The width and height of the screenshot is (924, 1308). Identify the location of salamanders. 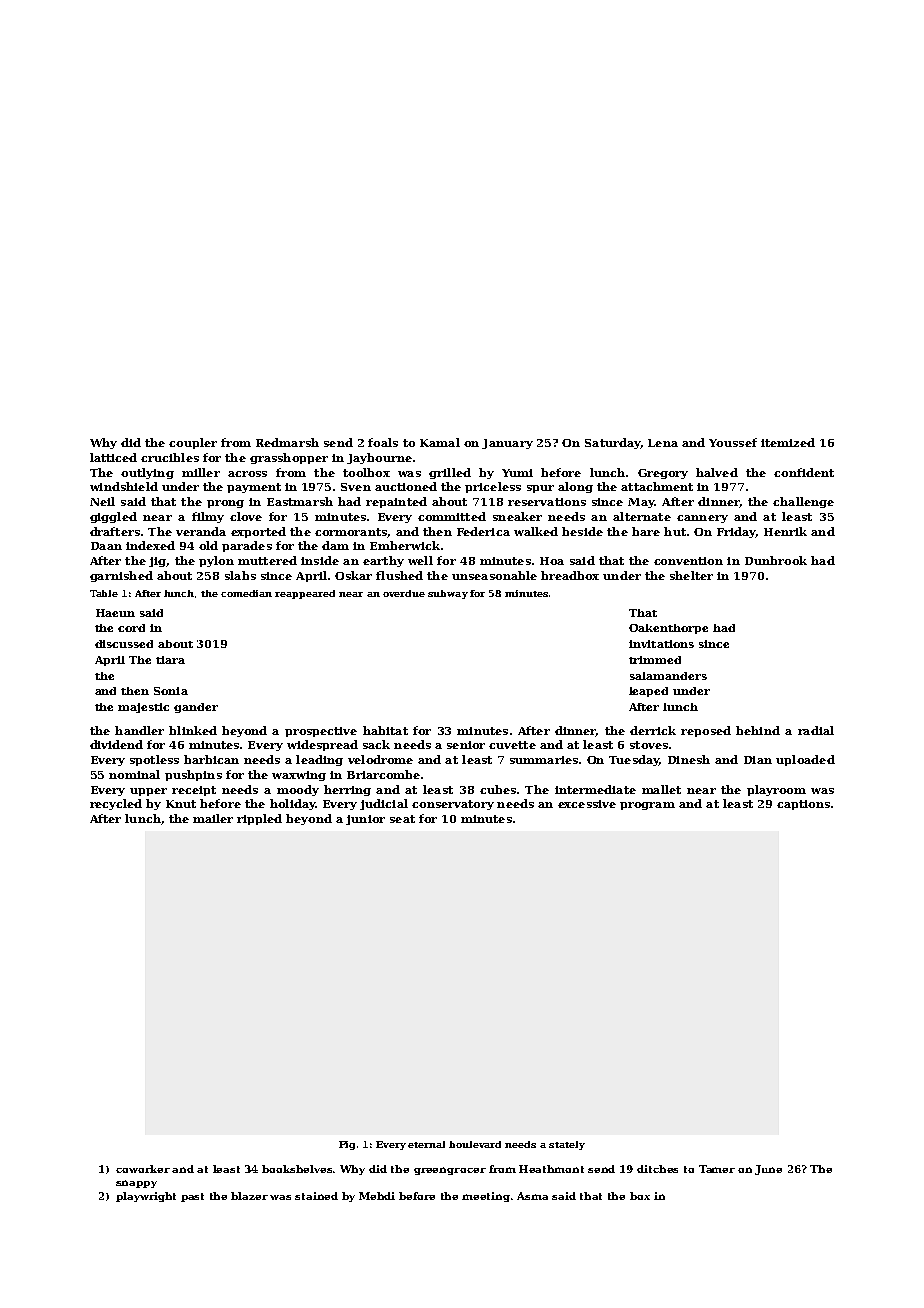
(668, 676).
